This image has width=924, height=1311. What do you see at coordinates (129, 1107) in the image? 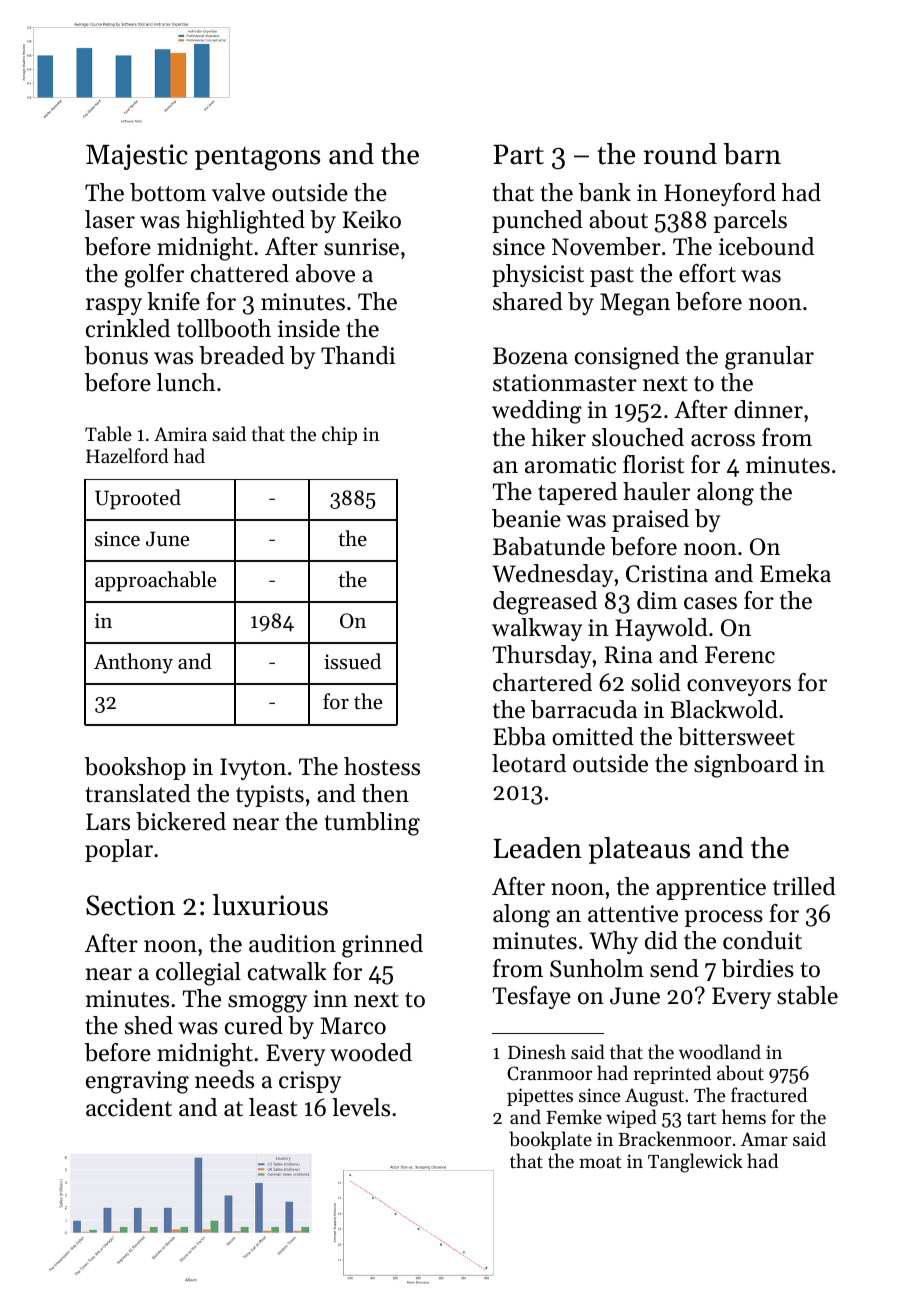
I see `accident` at bounding box center [129, 1107].
